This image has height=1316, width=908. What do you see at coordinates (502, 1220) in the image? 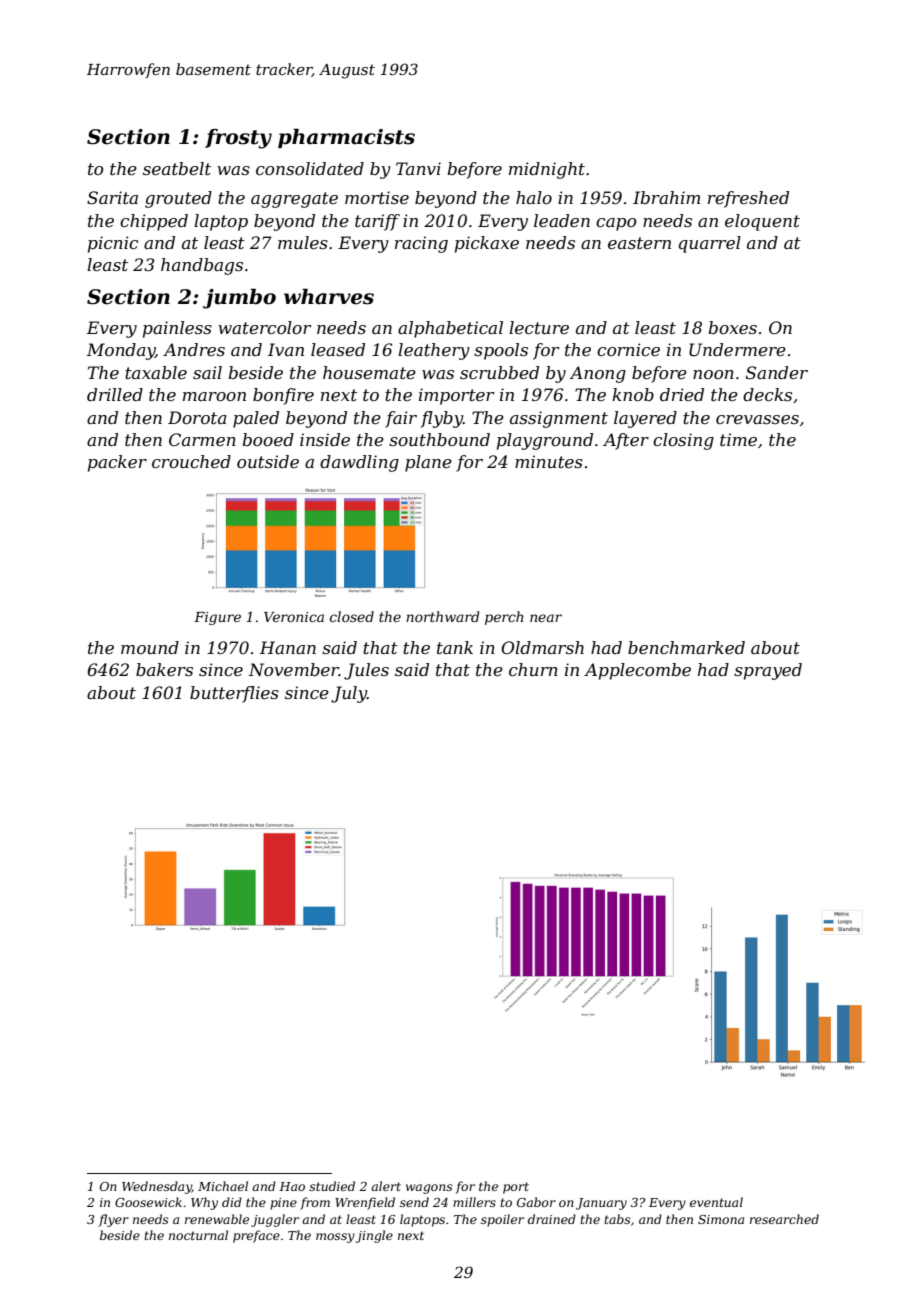
I see `spoiler` at bounding box center [502, 1220].
